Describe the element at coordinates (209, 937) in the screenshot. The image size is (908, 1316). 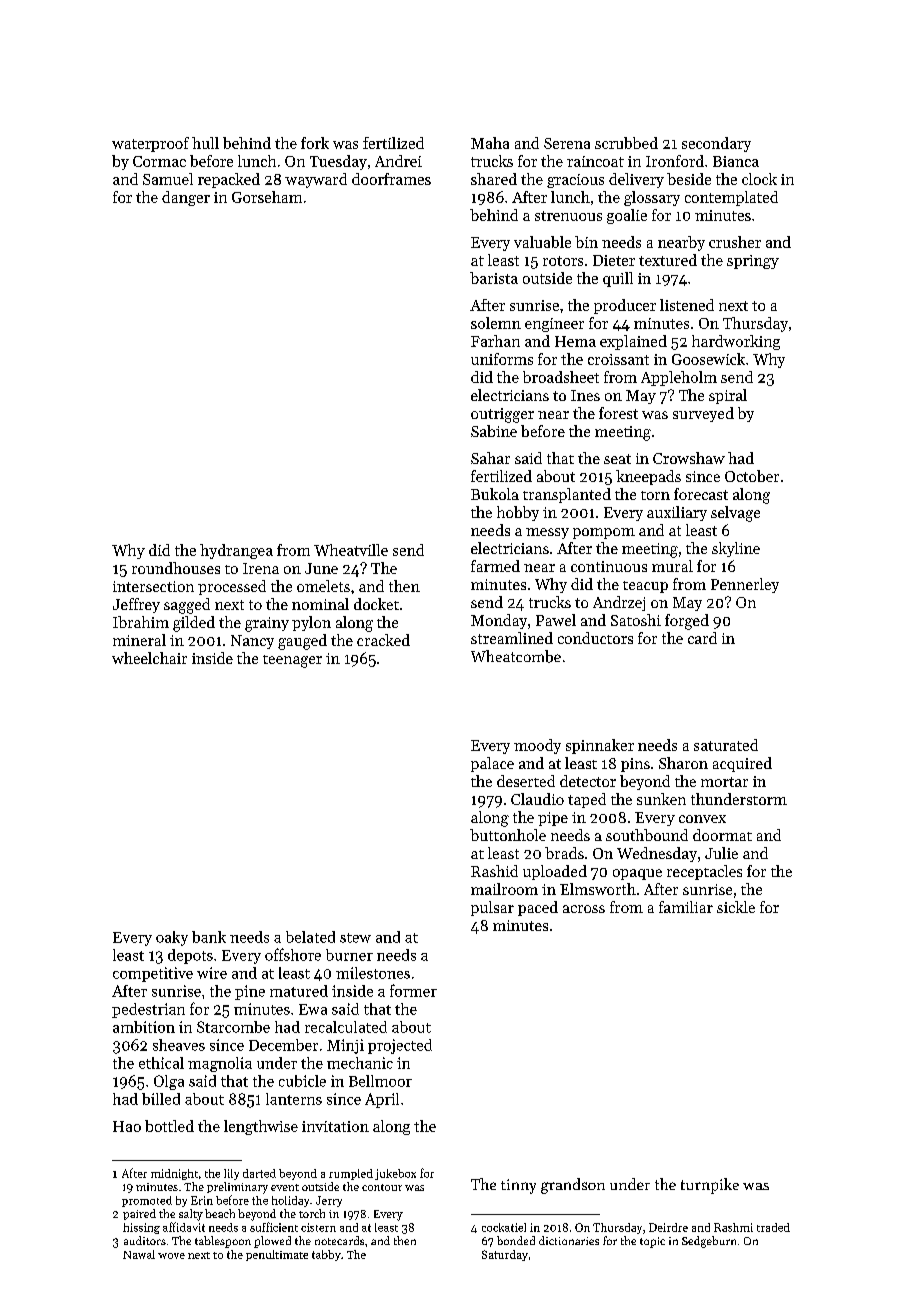
I see `bank` at that location.
